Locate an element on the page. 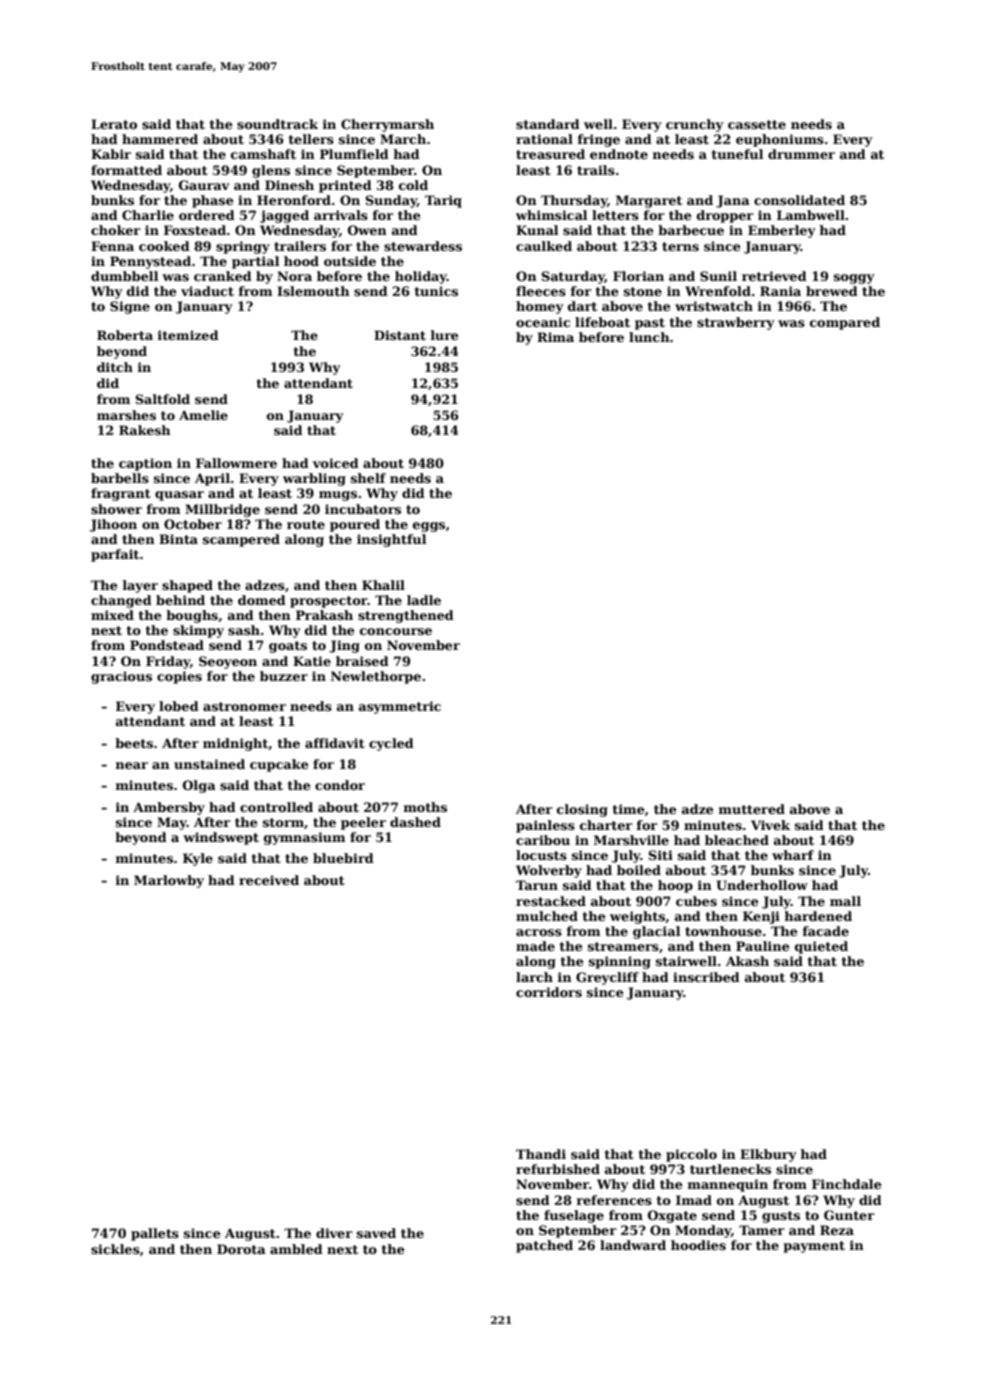 The image size is (981, 1393). Pauline is located at coordinates (763, 946).
